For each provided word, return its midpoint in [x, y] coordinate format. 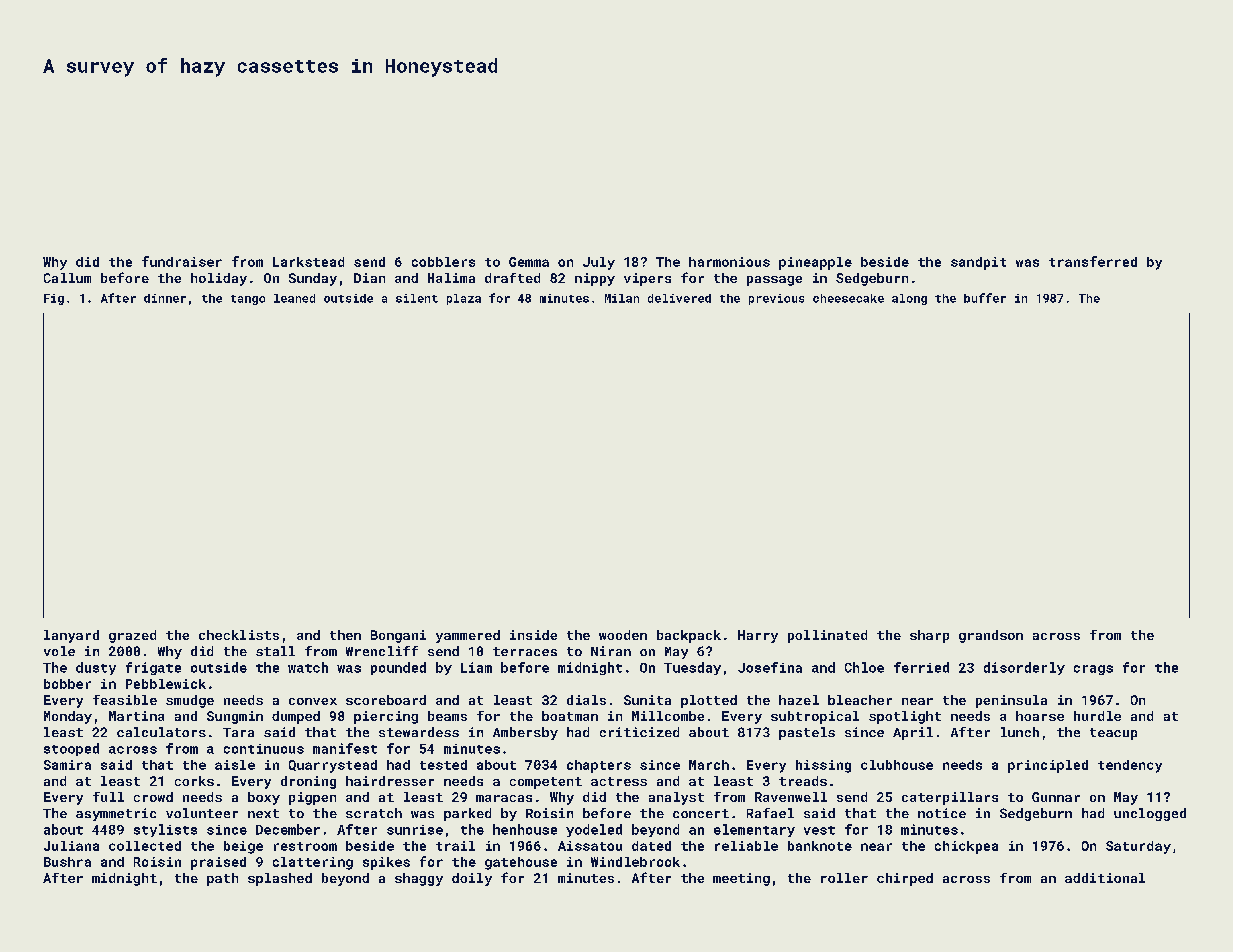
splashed [280, 879]
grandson [991, 636]
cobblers [443, 262]
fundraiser [182, 261]
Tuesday [692, 668]
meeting [741, 879]
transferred [1093, 261]
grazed [132, 636]
